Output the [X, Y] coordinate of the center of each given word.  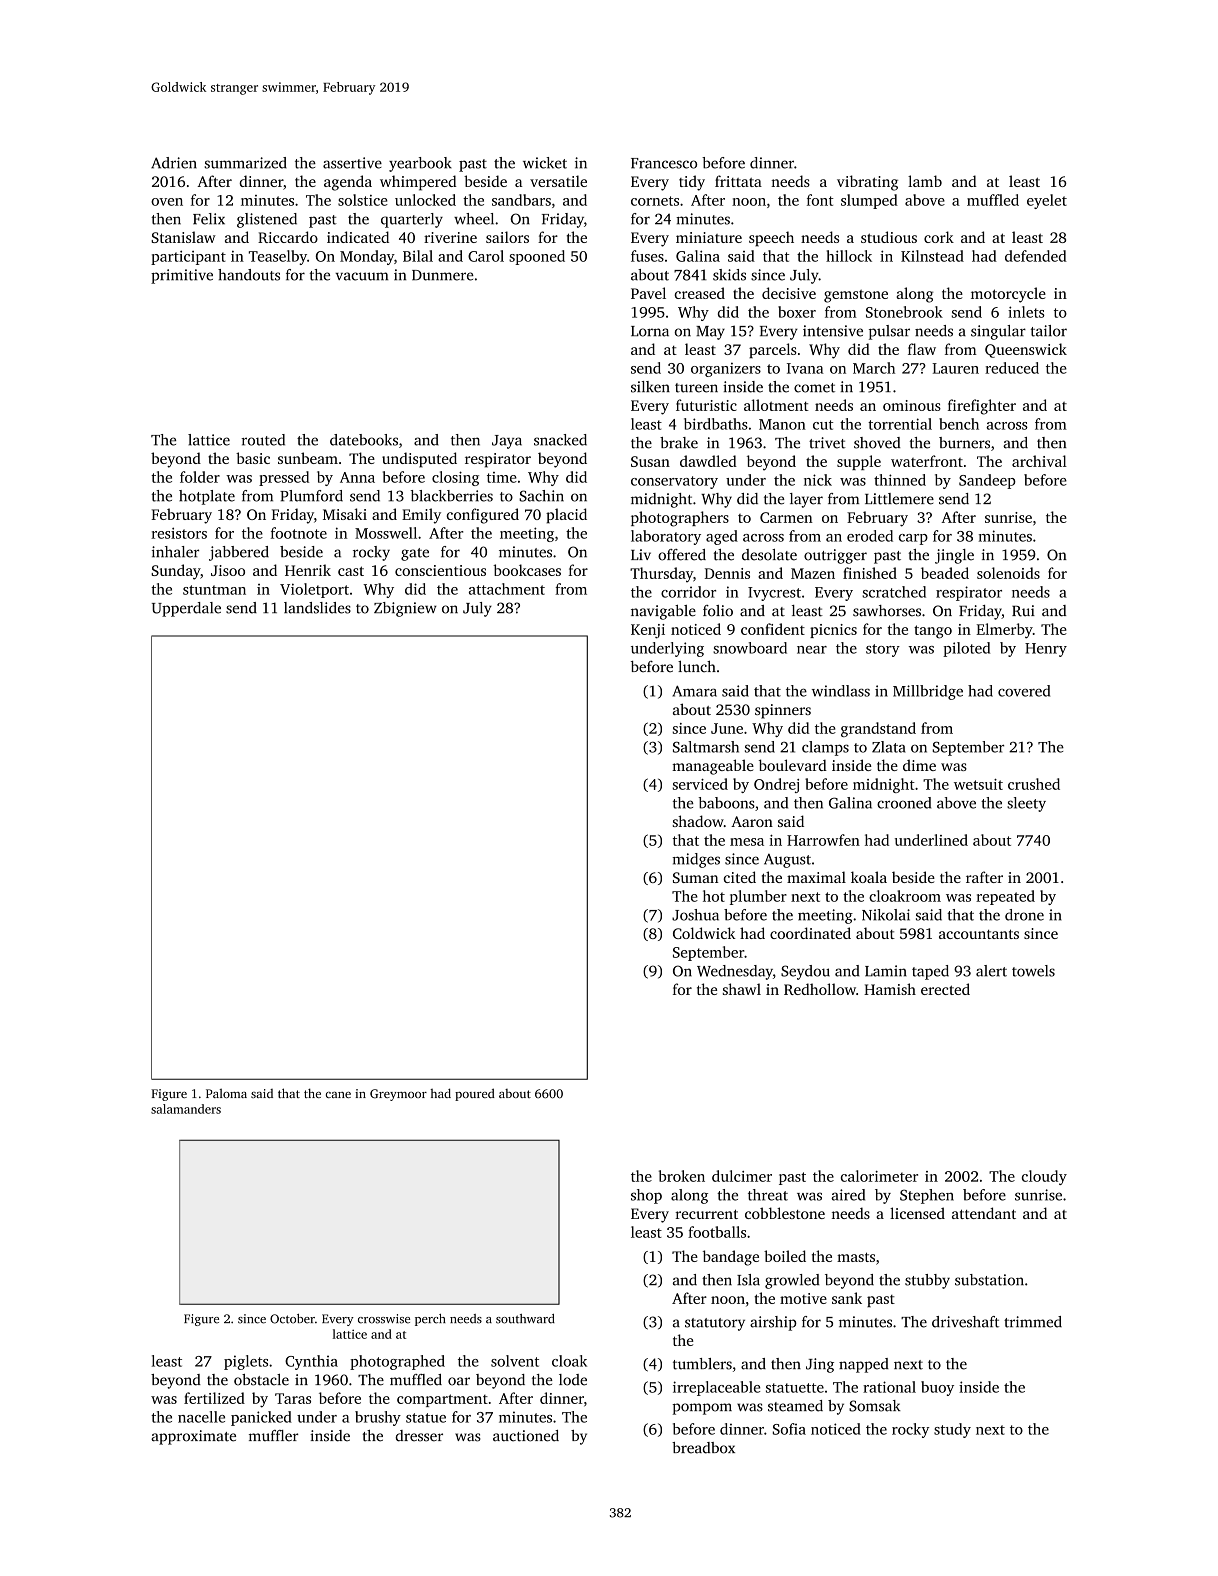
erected [945, 989]
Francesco [664, 163]
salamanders [186, 1109]
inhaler [175, 552]
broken [682, 1176]
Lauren [955, 368]
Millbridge [928, 692]
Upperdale [186, 609]
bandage [731, 1258]
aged [722, 537]
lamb [925, 181]
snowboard [750, 648]
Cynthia [311, 1362]
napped [864, 1365]
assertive [352, 163]
